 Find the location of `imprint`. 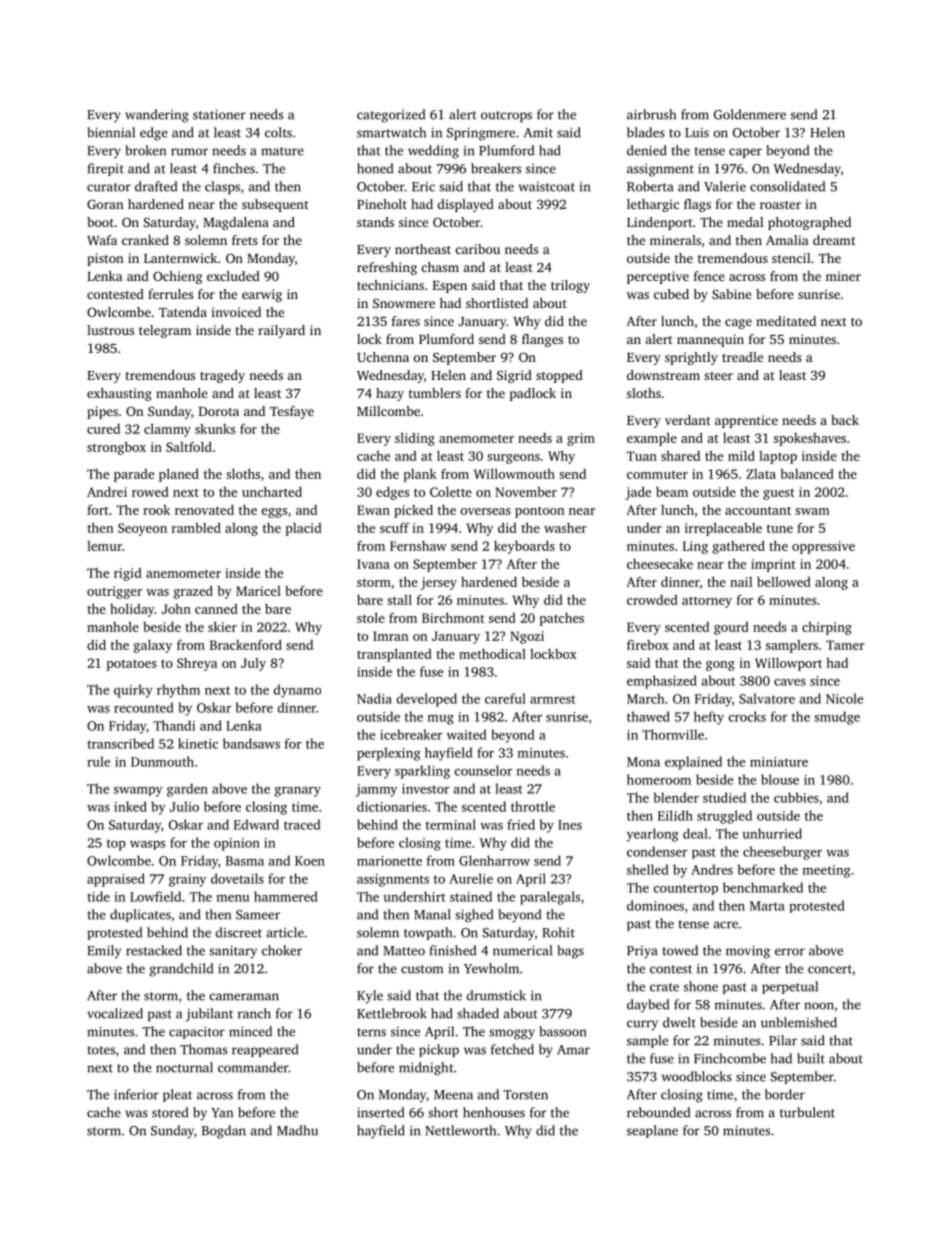

imprint is located at coordinates (773, 565).
